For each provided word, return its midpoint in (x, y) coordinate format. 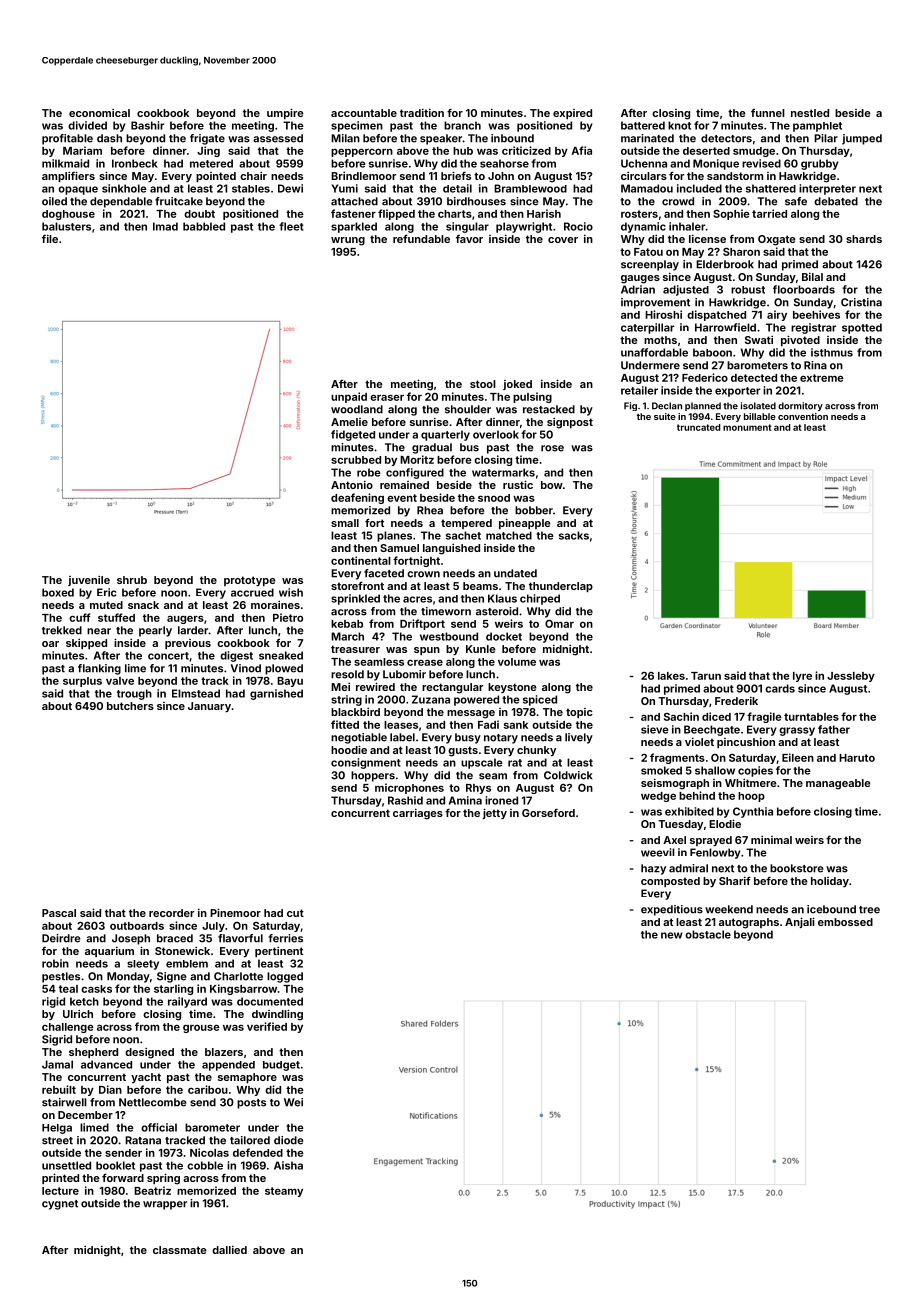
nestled (810, 113)
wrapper (165, 1205)
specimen (357, 126)
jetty (494, 813)
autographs (749, 923)
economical (99, 113)
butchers (130, 706)
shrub (132, 580)
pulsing (532, 397)
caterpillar (647, 328)
